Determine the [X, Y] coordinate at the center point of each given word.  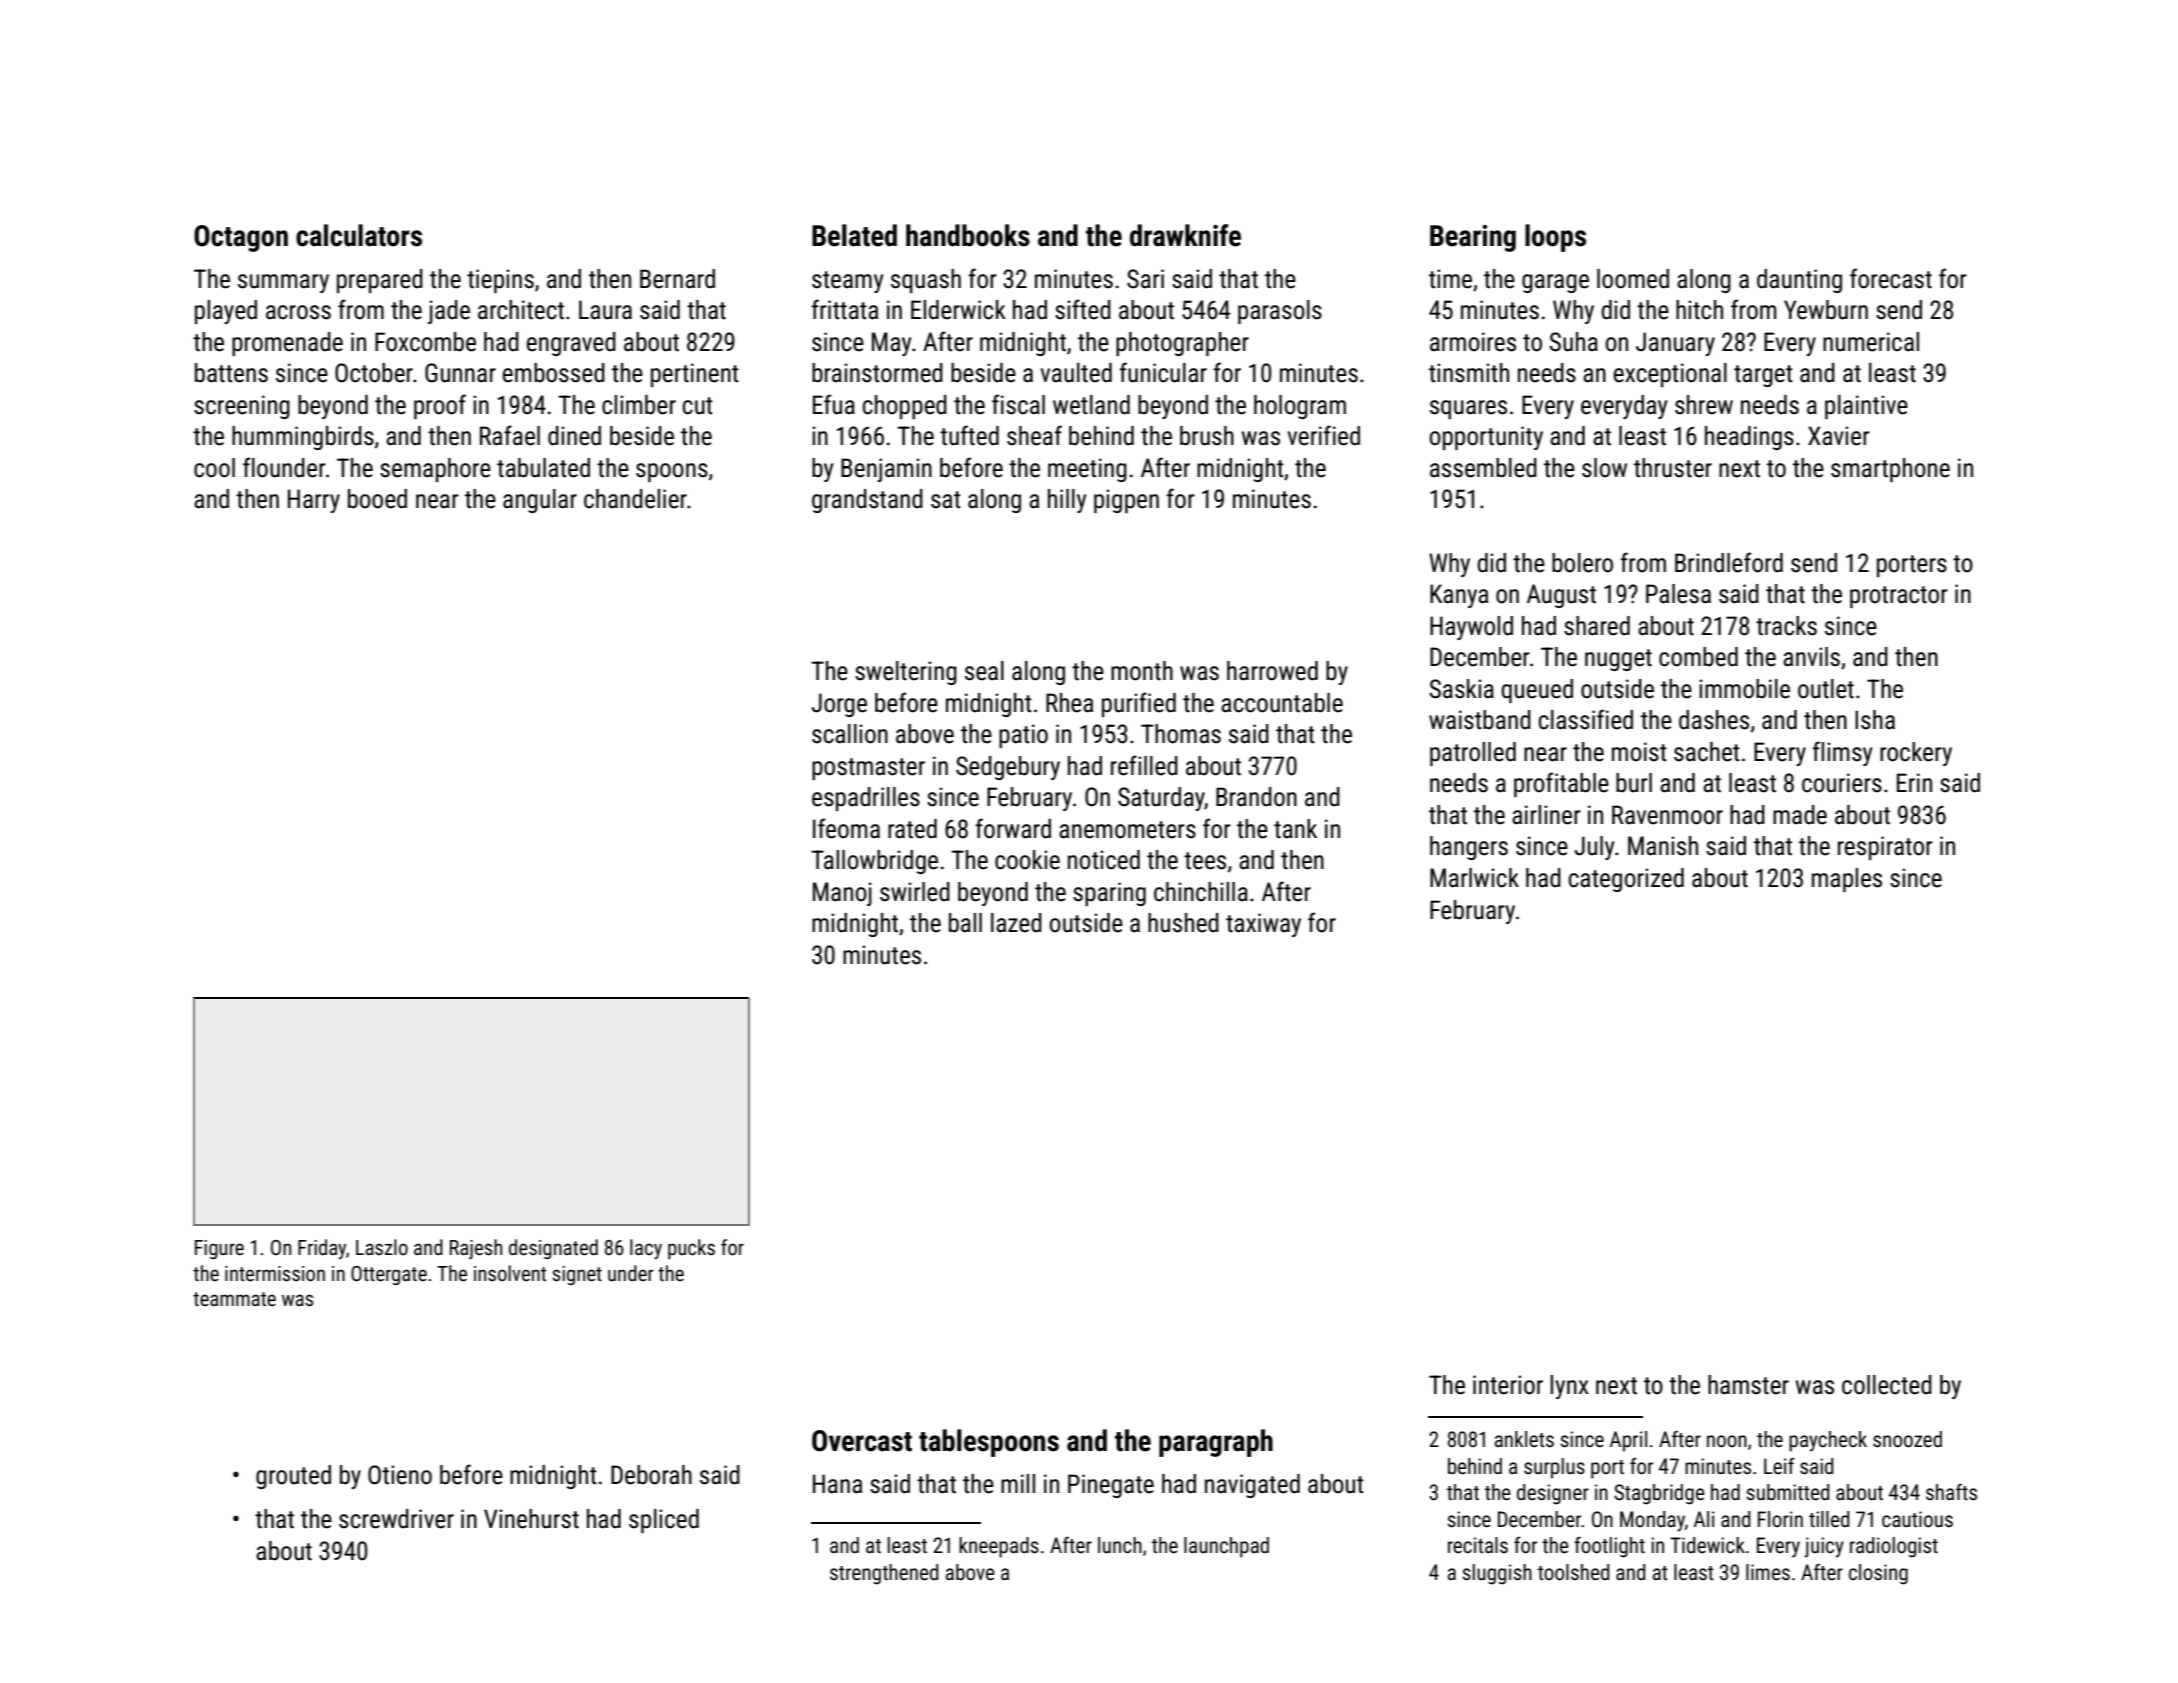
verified [1324, 435]
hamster [1748, 1385]
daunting [1799, 281]
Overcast [862, 1441]
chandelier [635, 499]
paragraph [1216, 1443]
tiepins [500, 281]
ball [965, 923]
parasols [1280, 312]
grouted [293, 1477]
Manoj [842, 894]
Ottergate [389, 1275]
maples [1847, 880]
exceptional [1670, 375]
